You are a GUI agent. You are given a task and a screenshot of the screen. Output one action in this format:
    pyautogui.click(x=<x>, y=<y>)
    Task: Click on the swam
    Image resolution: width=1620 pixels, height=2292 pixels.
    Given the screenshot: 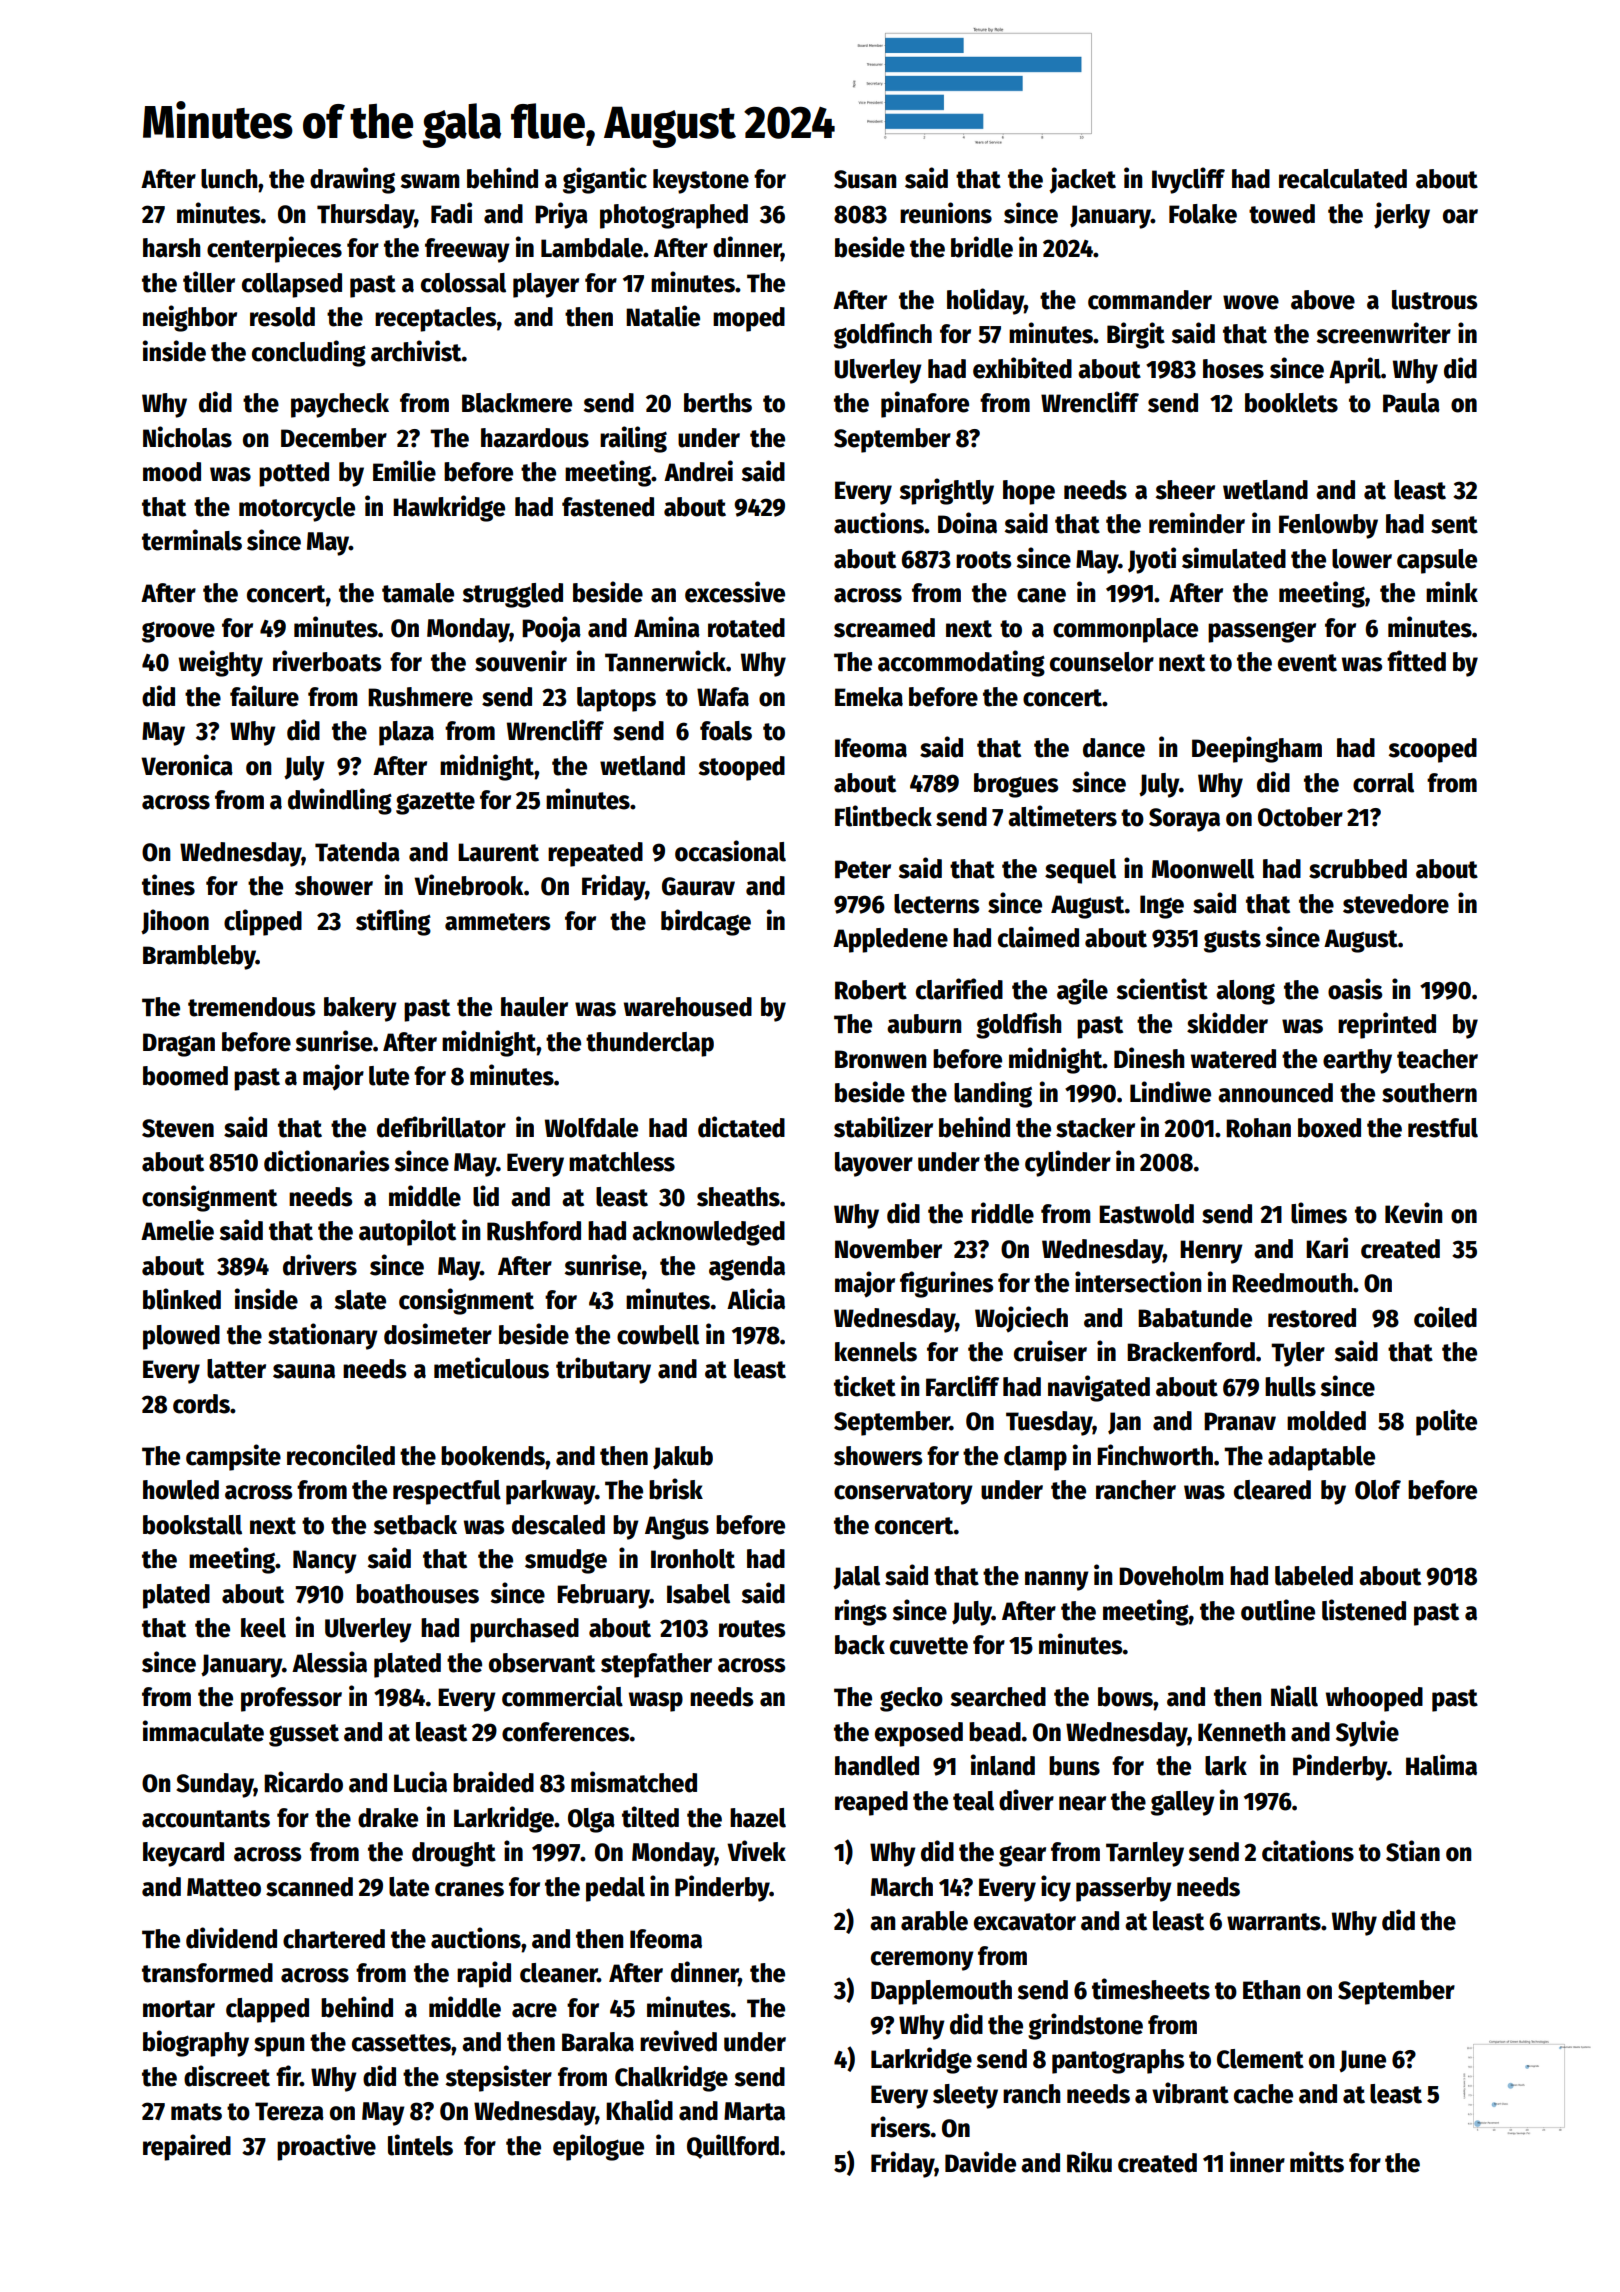 What is the action you would take?
    pyautogui.click(x=430, y=181)
